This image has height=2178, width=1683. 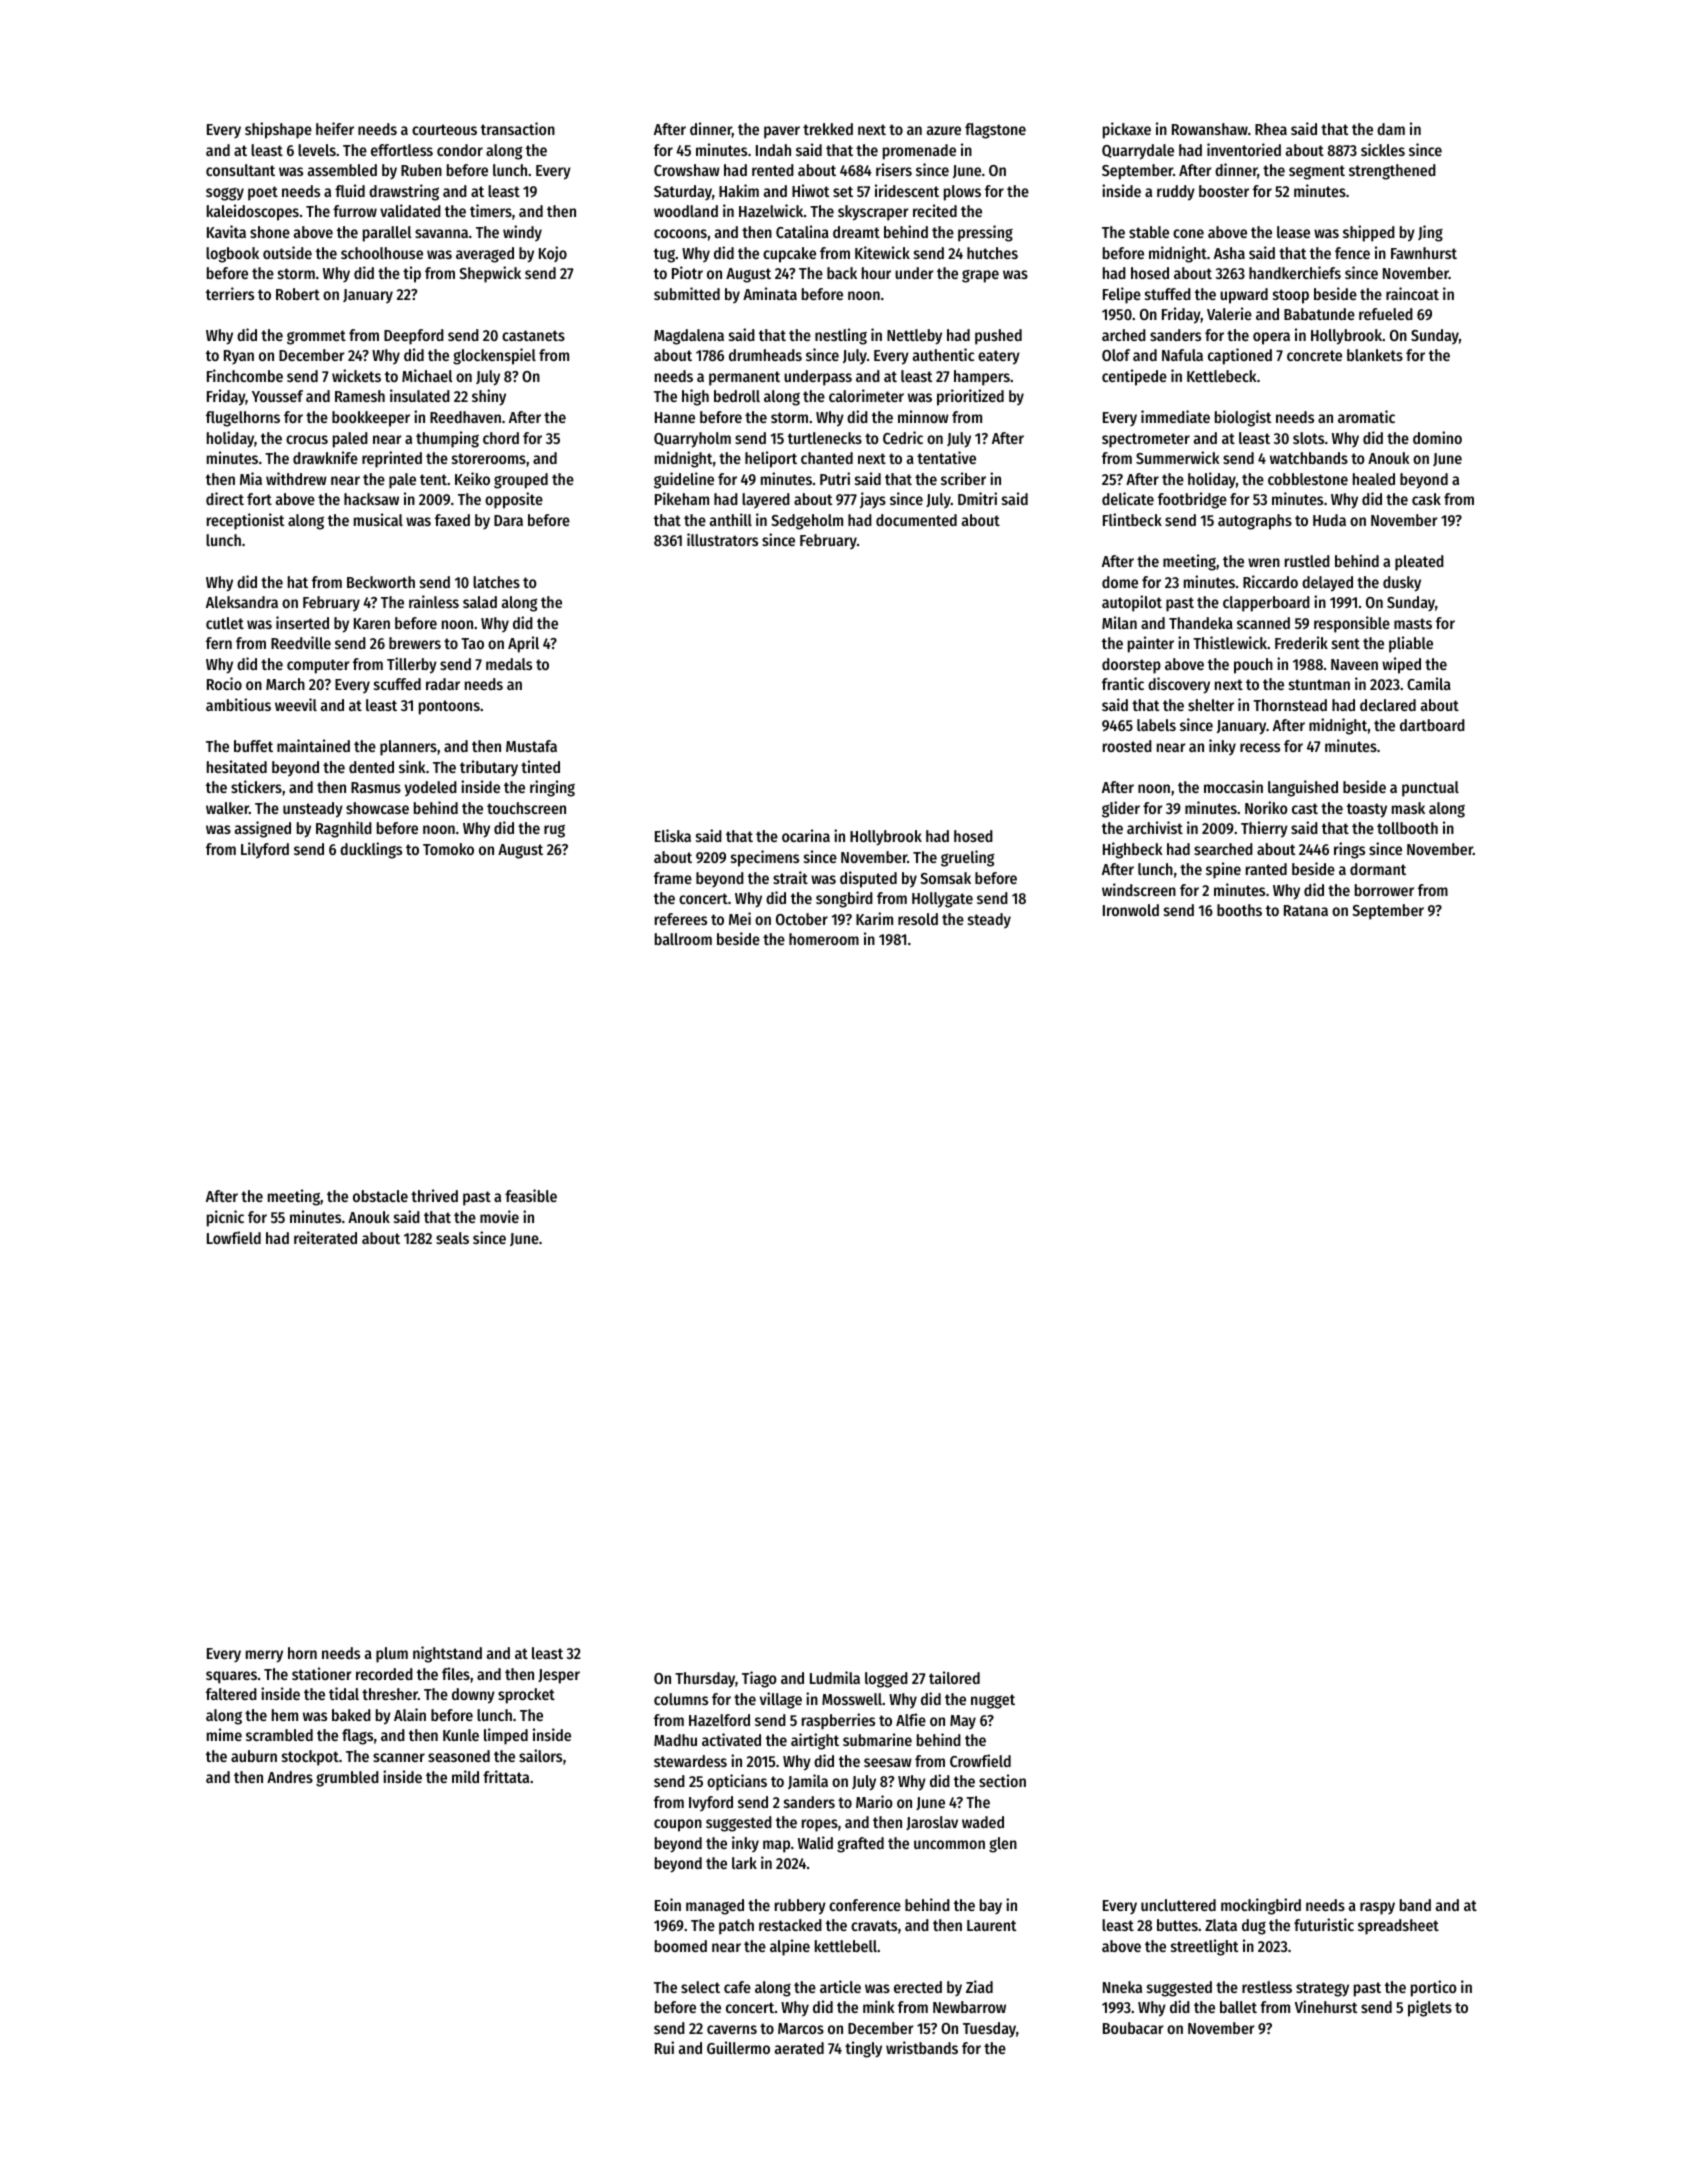 What do you see at coordinates (824, 939) in the image?
I see `homeroom` at bounding box center [824, 939].
